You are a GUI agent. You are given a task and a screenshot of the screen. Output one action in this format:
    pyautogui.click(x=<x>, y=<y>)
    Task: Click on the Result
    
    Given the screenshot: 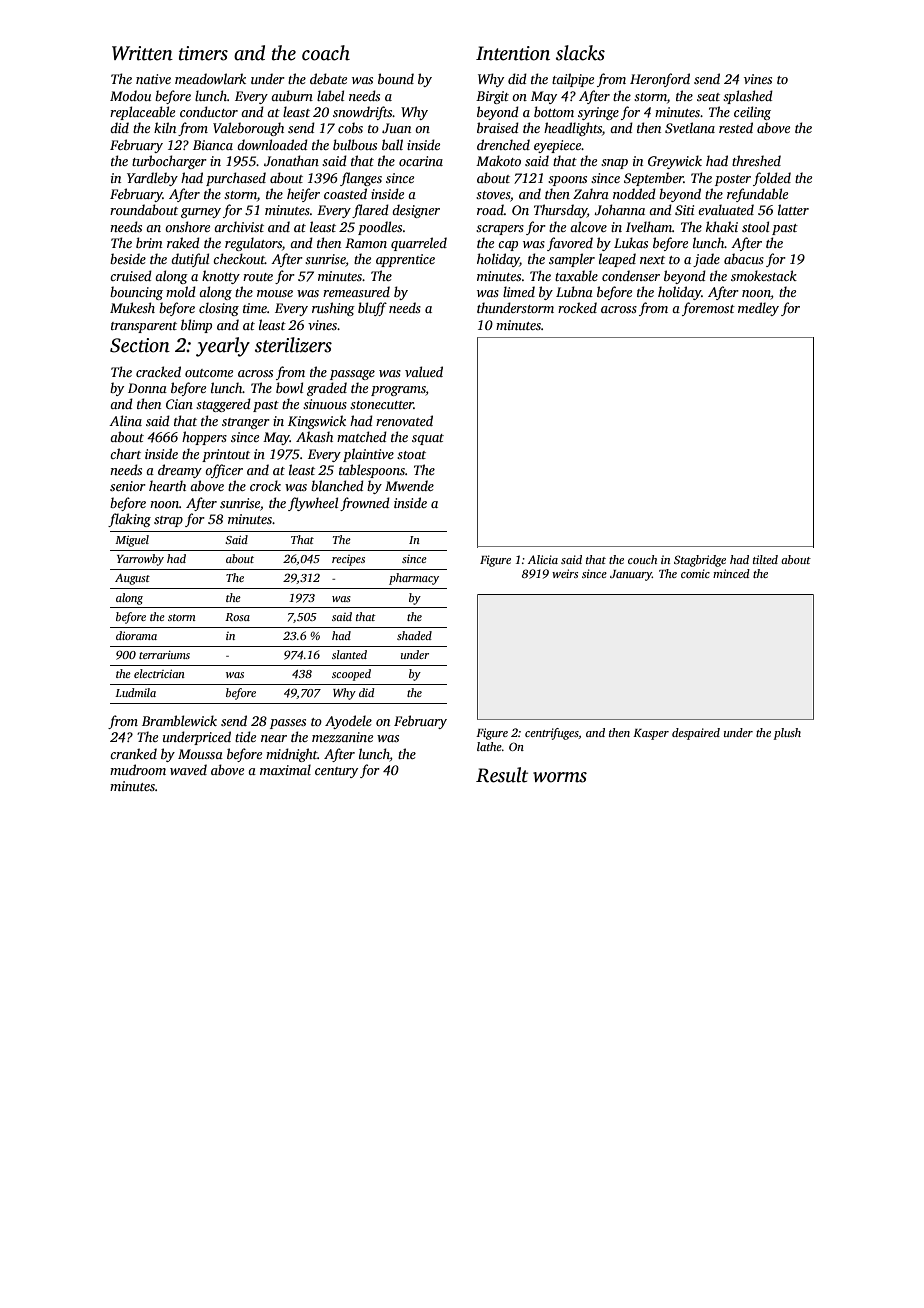 What is the action you would take?
    pyautogui.click(x=502, y=775)
